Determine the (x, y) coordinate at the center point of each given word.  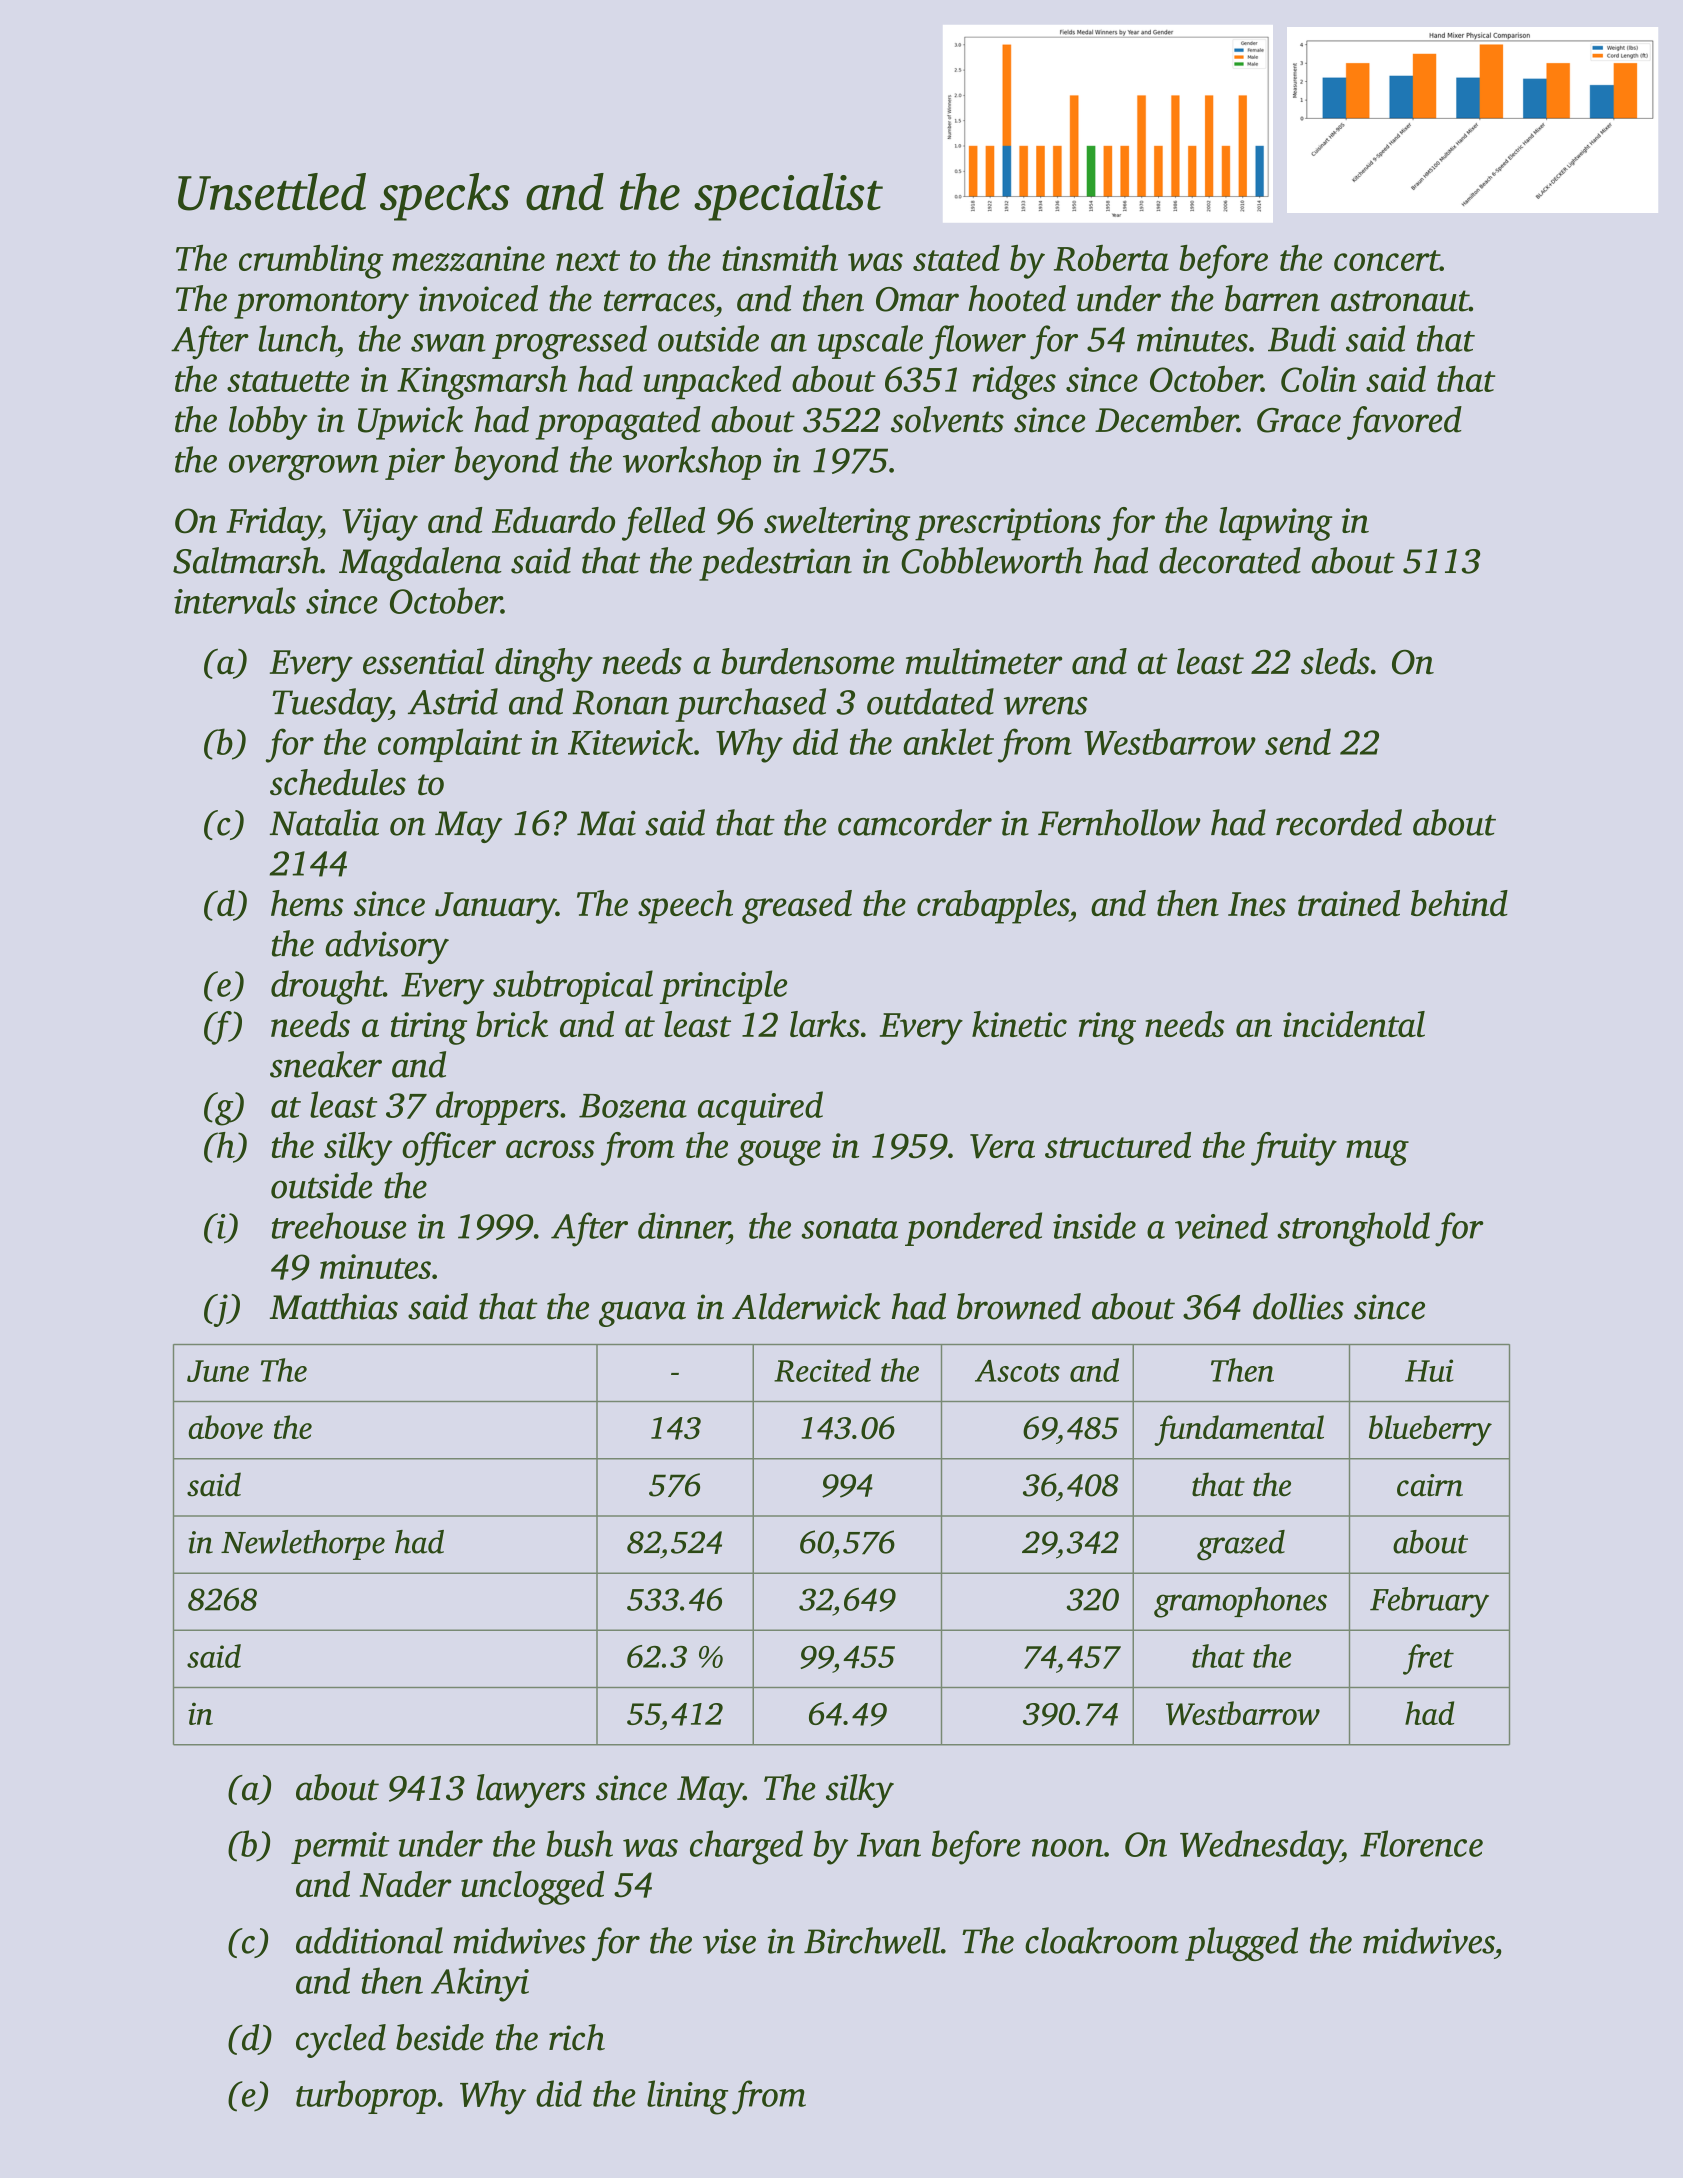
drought (327, 987)
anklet (948, 741)
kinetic (1019, 1024)
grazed (1241, 1545)
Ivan (889, 1845)
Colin (1319, 379)
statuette (288, 381)
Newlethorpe (303, 1545)
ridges (1014, 383)
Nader (406, 1884)
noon (1068, 1848)
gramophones (1240, 1602)
